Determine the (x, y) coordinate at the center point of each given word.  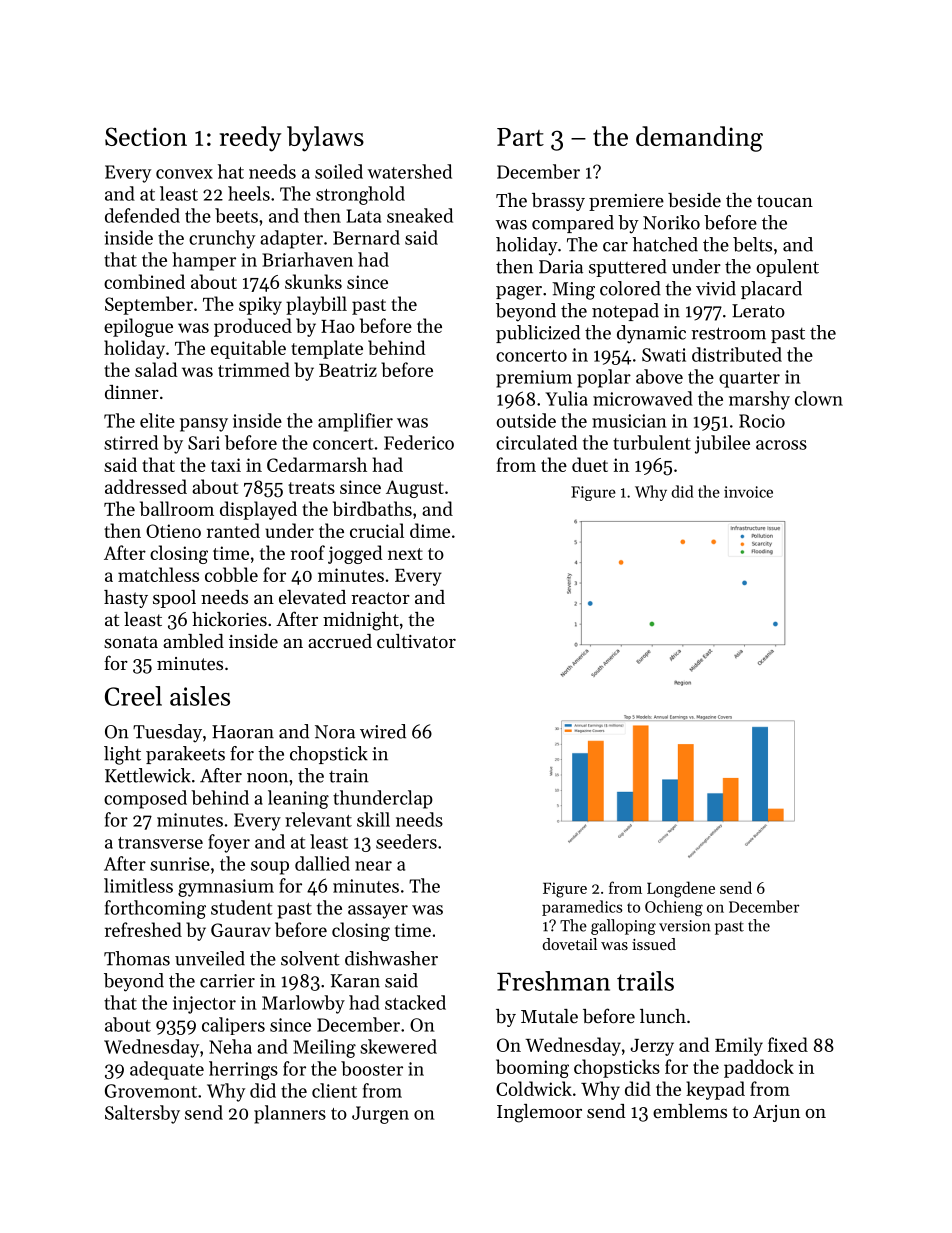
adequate (167, 1070)
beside (694, 200)
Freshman (553, 981)
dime (430, 530)
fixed (788, 1044)
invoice (748, 492)
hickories (229, 619)
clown (819, 398)
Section (146, 136)
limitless (138, 885)
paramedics (582, 908)
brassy (558, 202)
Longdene (681, 889)
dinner (132, 392)
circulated (536, 442)
